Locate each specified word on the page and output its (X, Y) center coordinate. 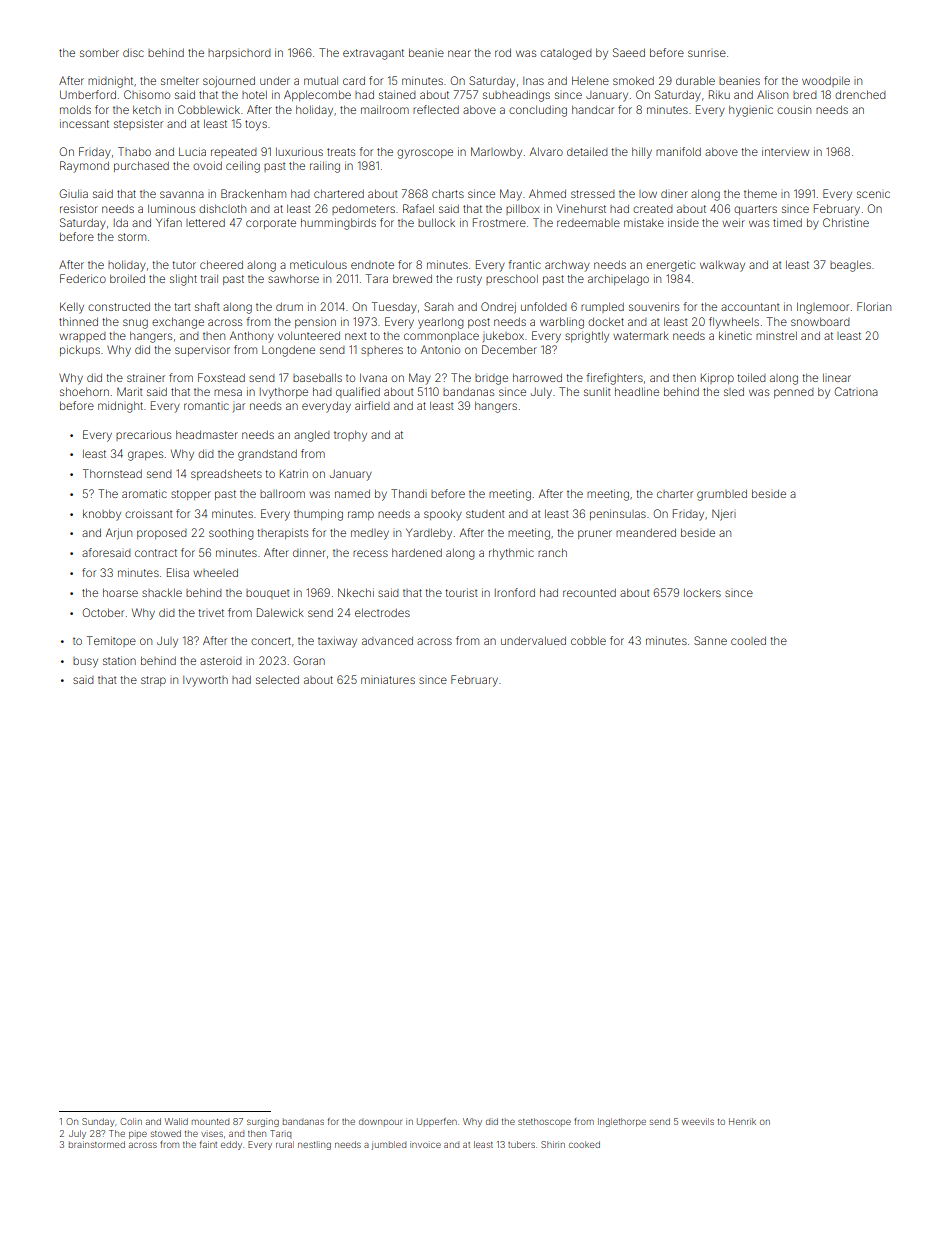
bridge (491, 379)
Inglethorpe (622, 1122)
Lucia (192, 151)
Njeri (724, 515)
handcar (593, 110)
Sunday (98, 1122)
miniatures (388, 679)
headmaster (207, 435)
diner (674, 194)
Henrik (742, 1121)
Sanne (710, 640)
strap (153, 681)
